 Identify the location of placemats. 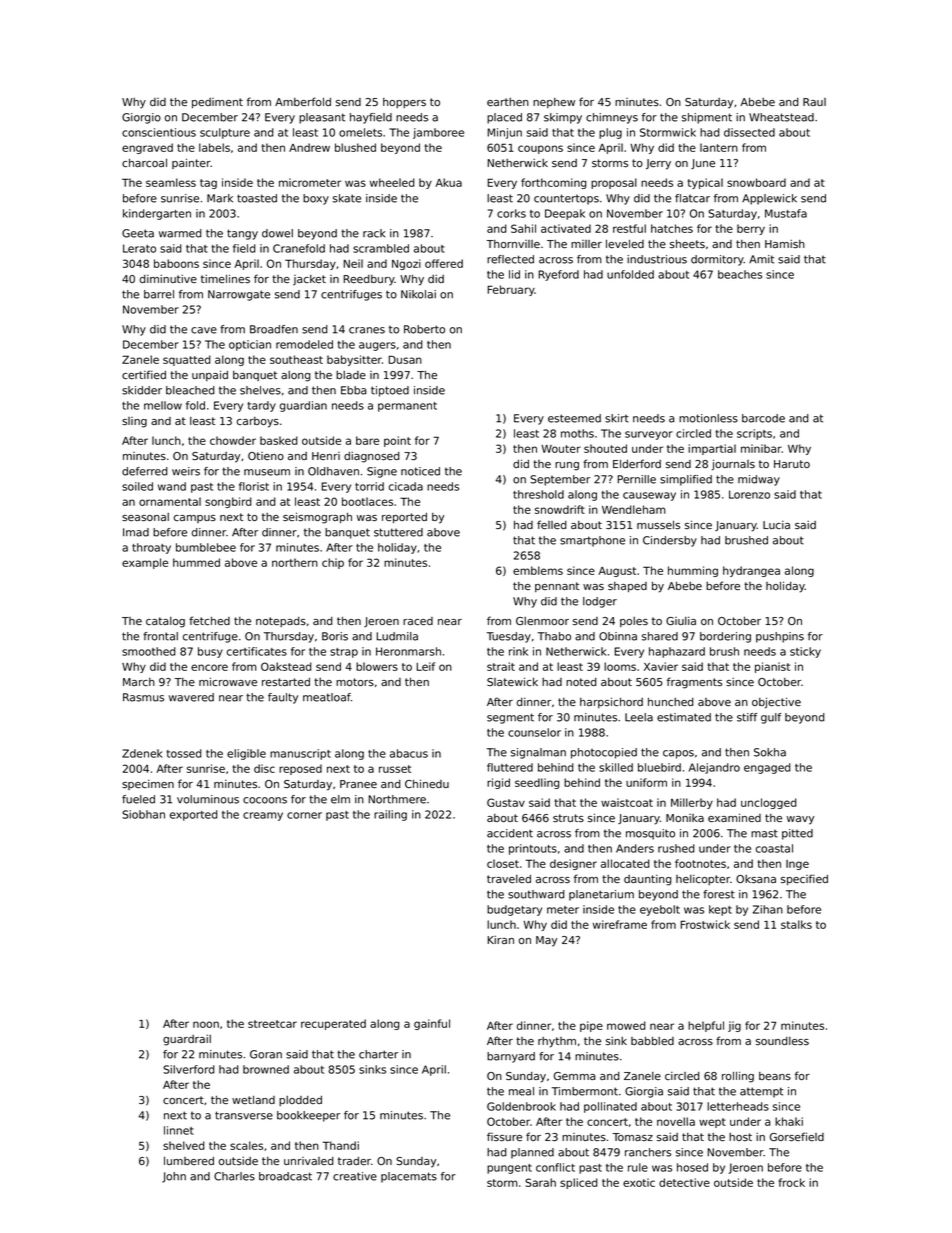
(409, 1177).
